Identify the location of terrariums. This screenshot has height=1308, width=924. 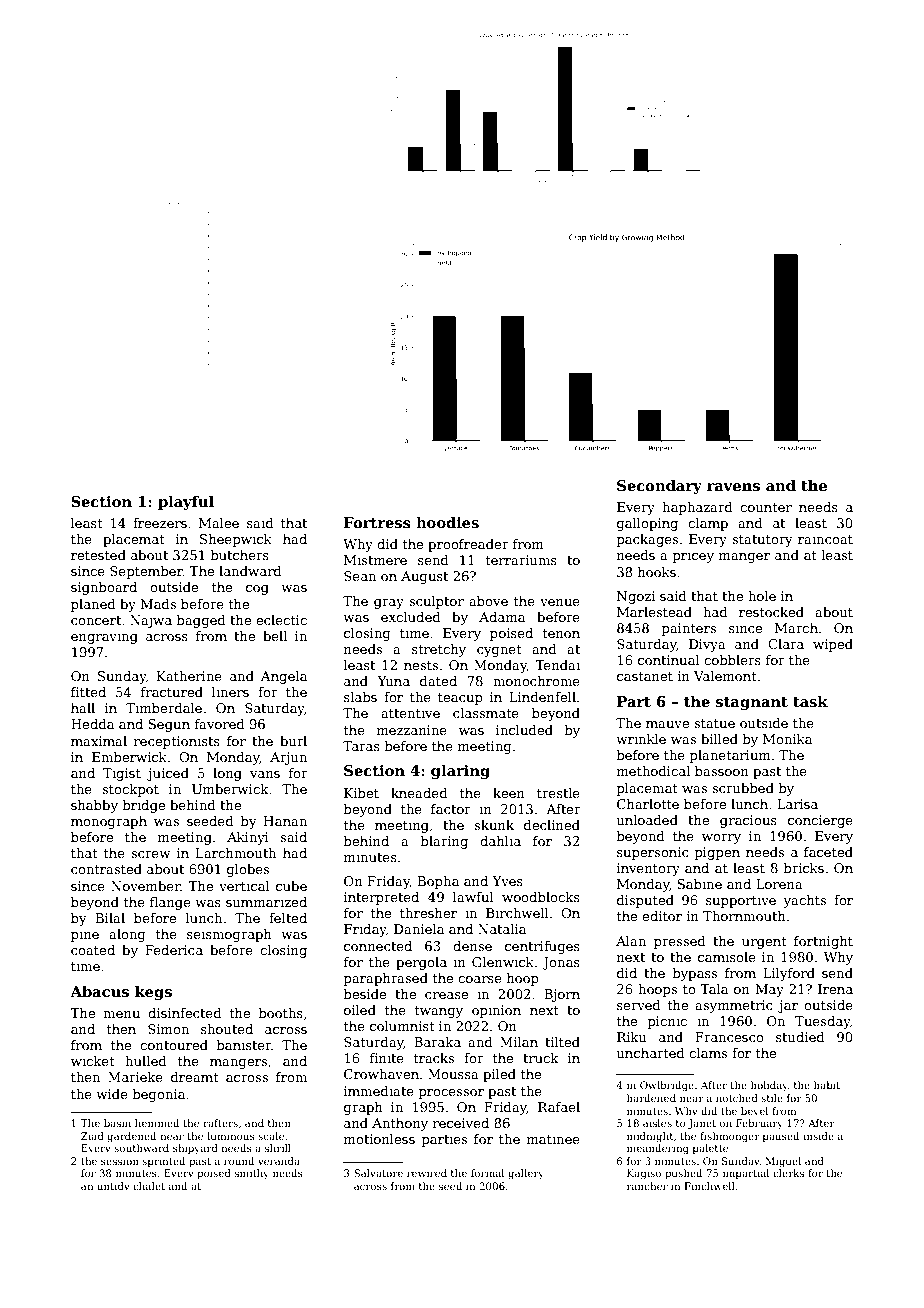
(521, 560).
